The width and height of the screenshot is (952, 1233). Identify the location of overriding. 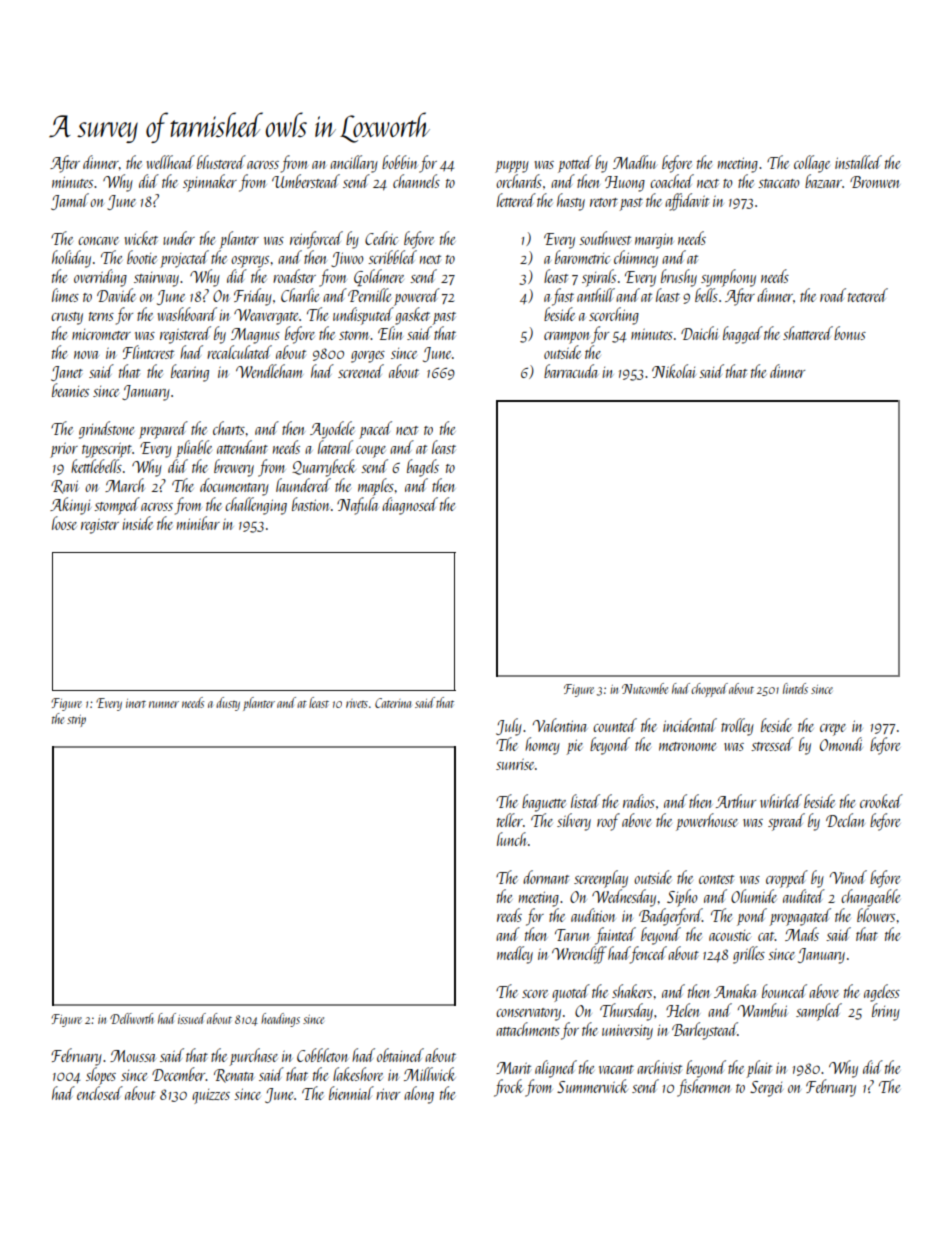
(100, 278).
